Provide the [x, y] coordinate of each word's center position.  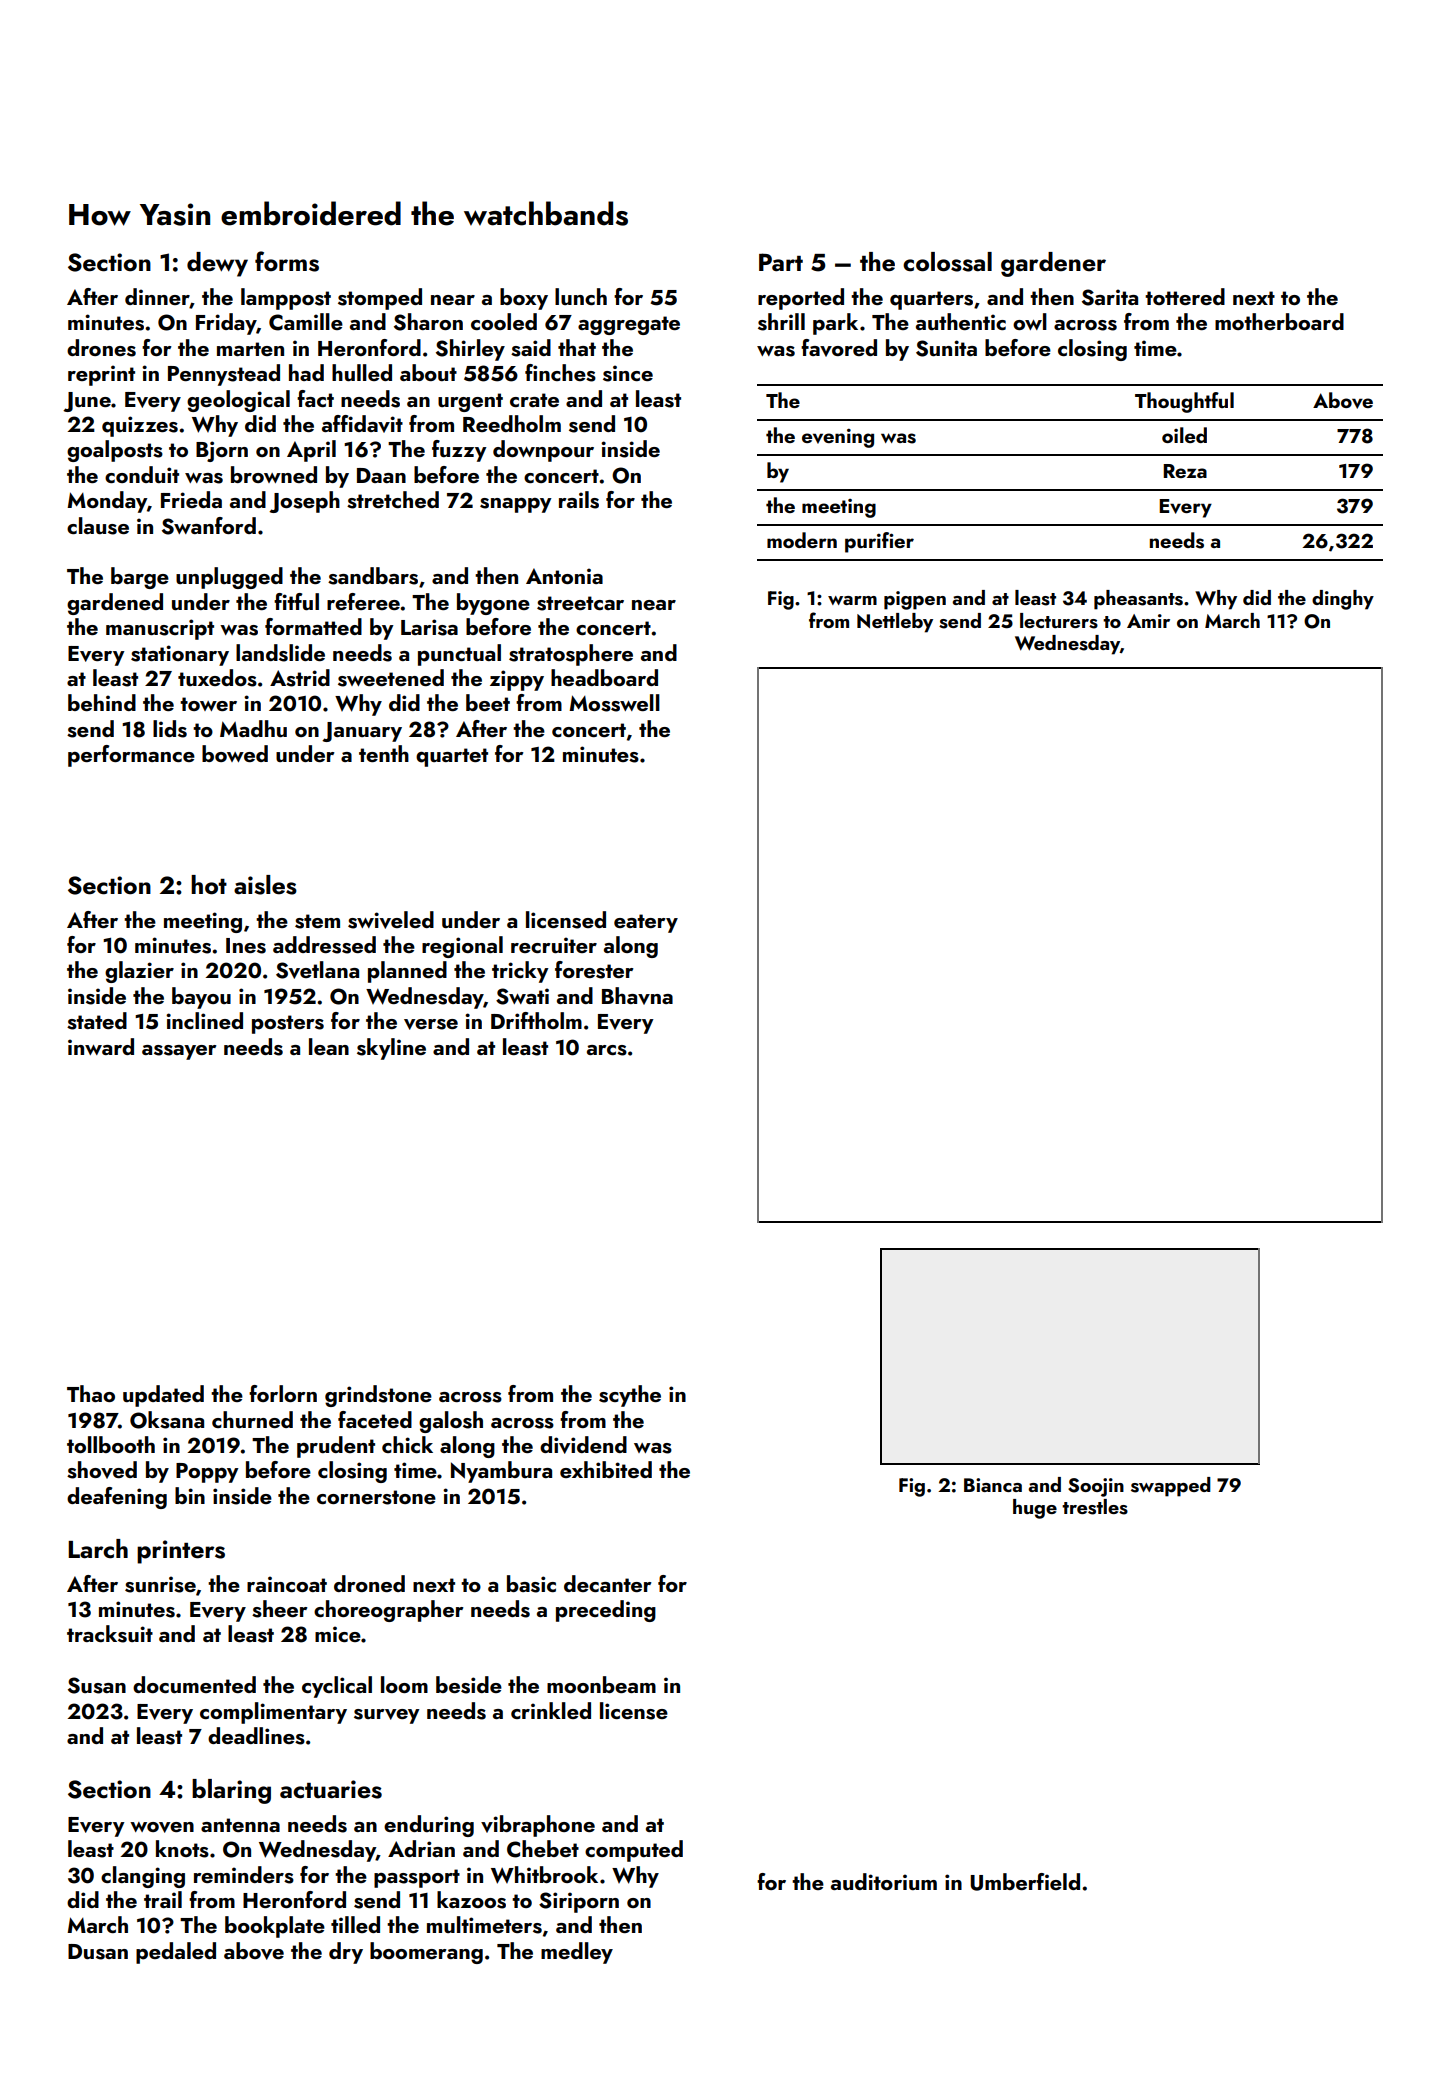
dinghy [1343, 600]
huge [1035, 1509]
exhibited [606, 1469]
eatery [646, 923]
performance [131, 756]
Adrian [421, 1848]
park [835, 324]
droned [369, 1583]
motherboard [1279, 321]
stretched [393, 500]
